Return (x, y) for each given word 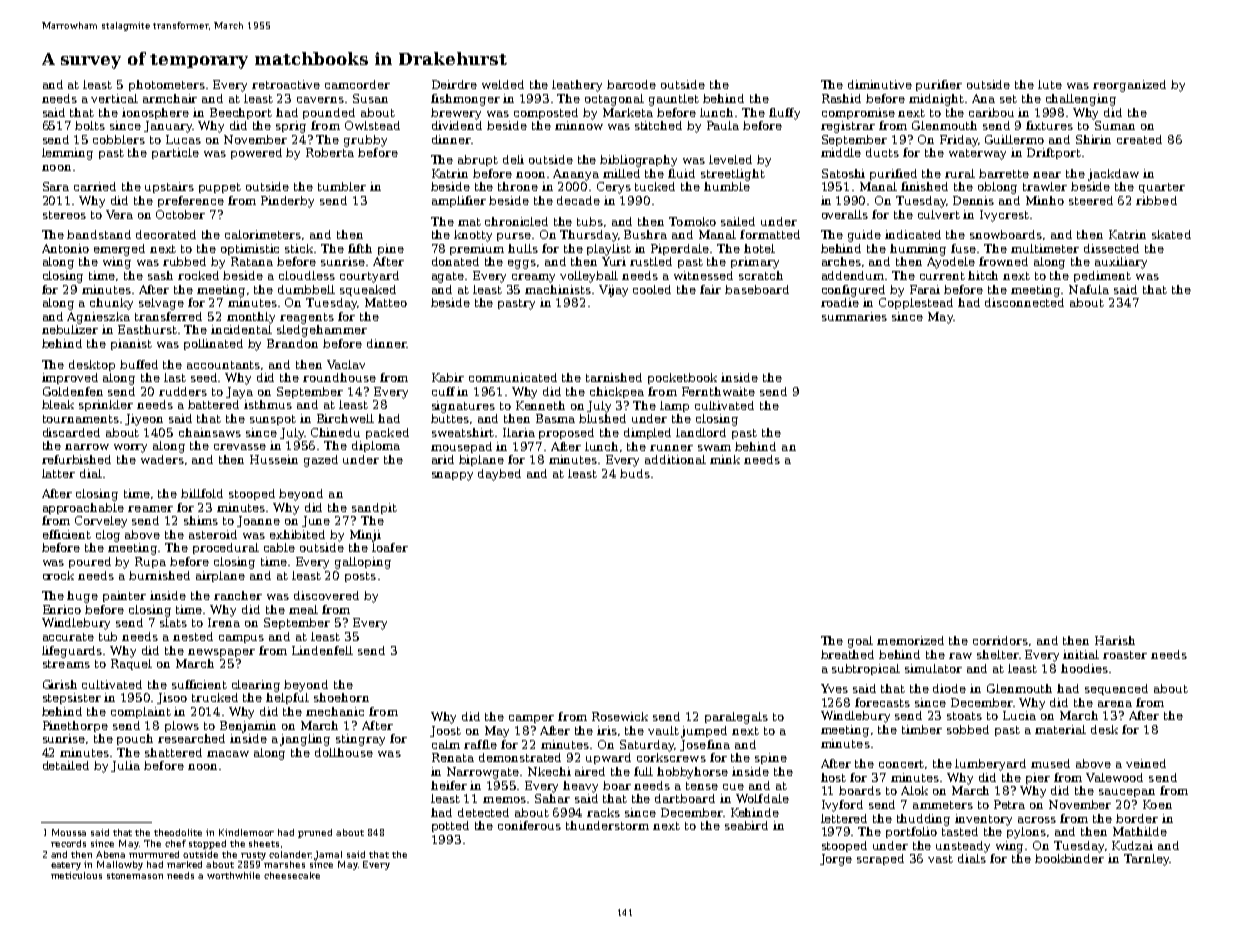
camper (531, 719)
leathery (577, 86)
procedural (226, 548)
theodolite (178, 832)
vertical (114, 98)
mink (725, 459)
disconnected (1024, 302)
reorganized (1129, 86)
